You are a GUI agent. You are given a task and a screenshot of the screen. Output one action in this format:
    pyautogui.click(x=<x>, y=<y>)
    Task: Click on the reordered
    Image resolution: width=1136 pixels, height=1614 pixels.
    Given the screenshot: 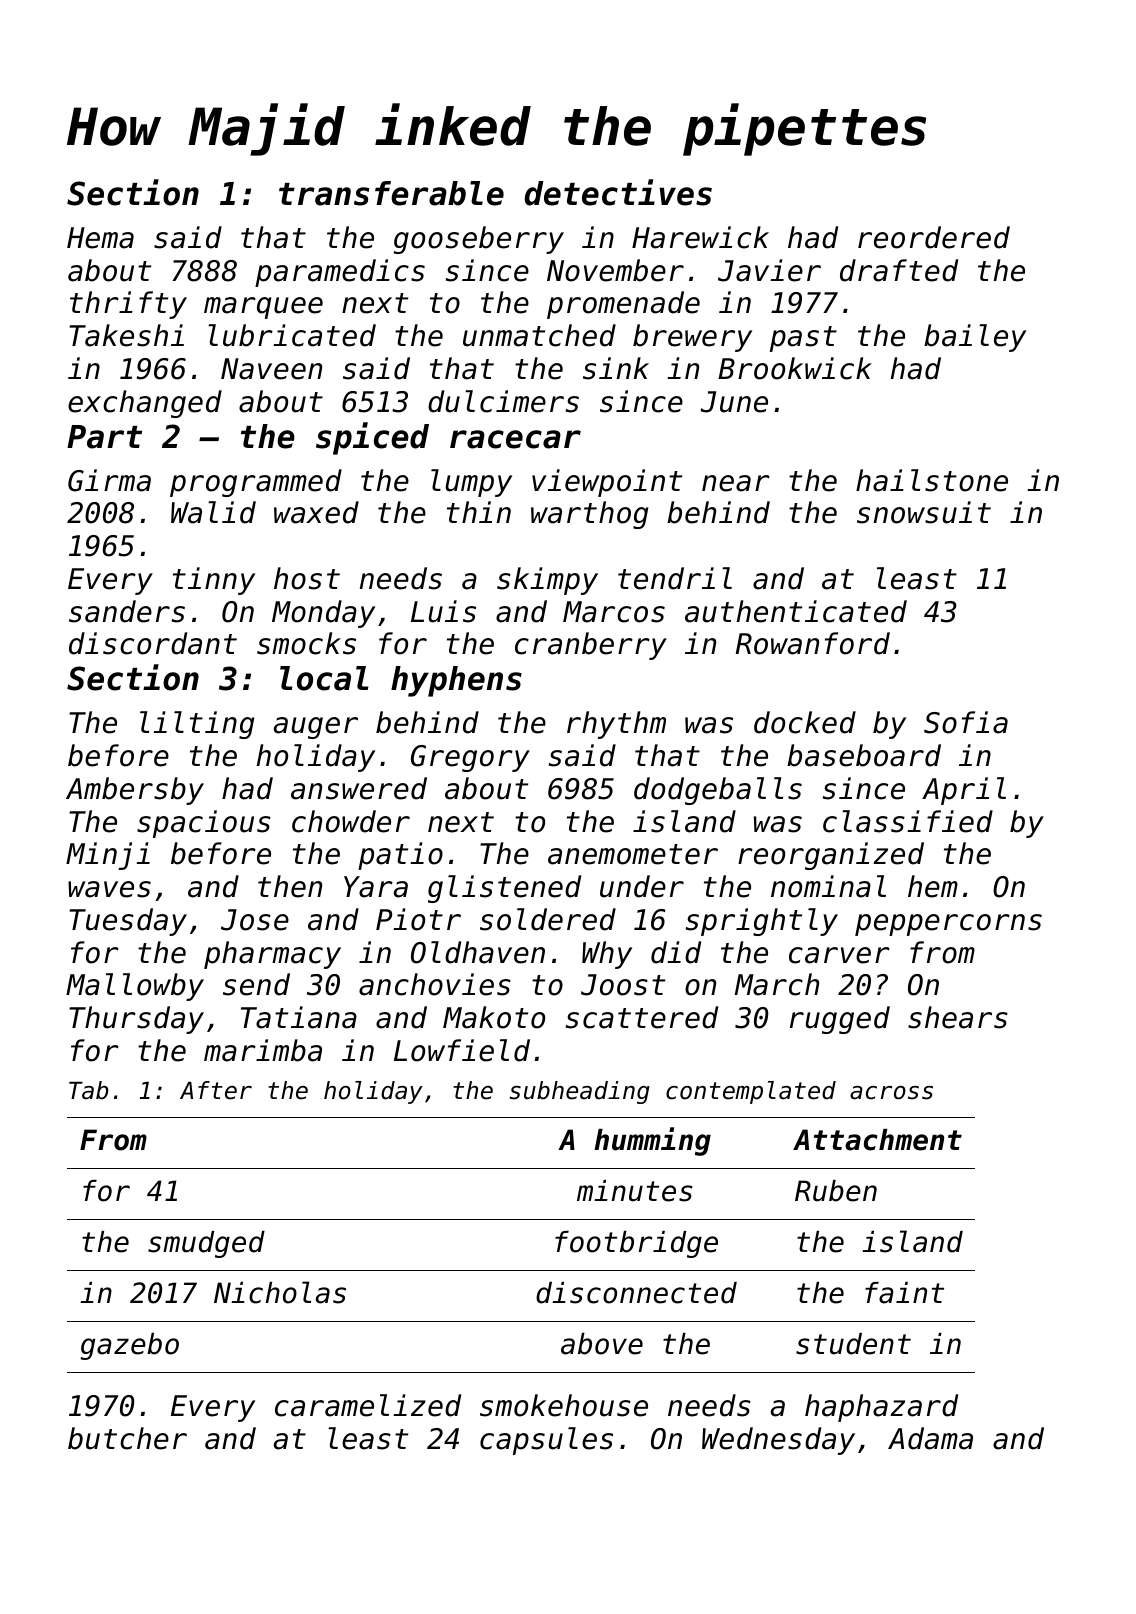 What is the action you would take?
    pyautogui.click(x=934, y=237)
